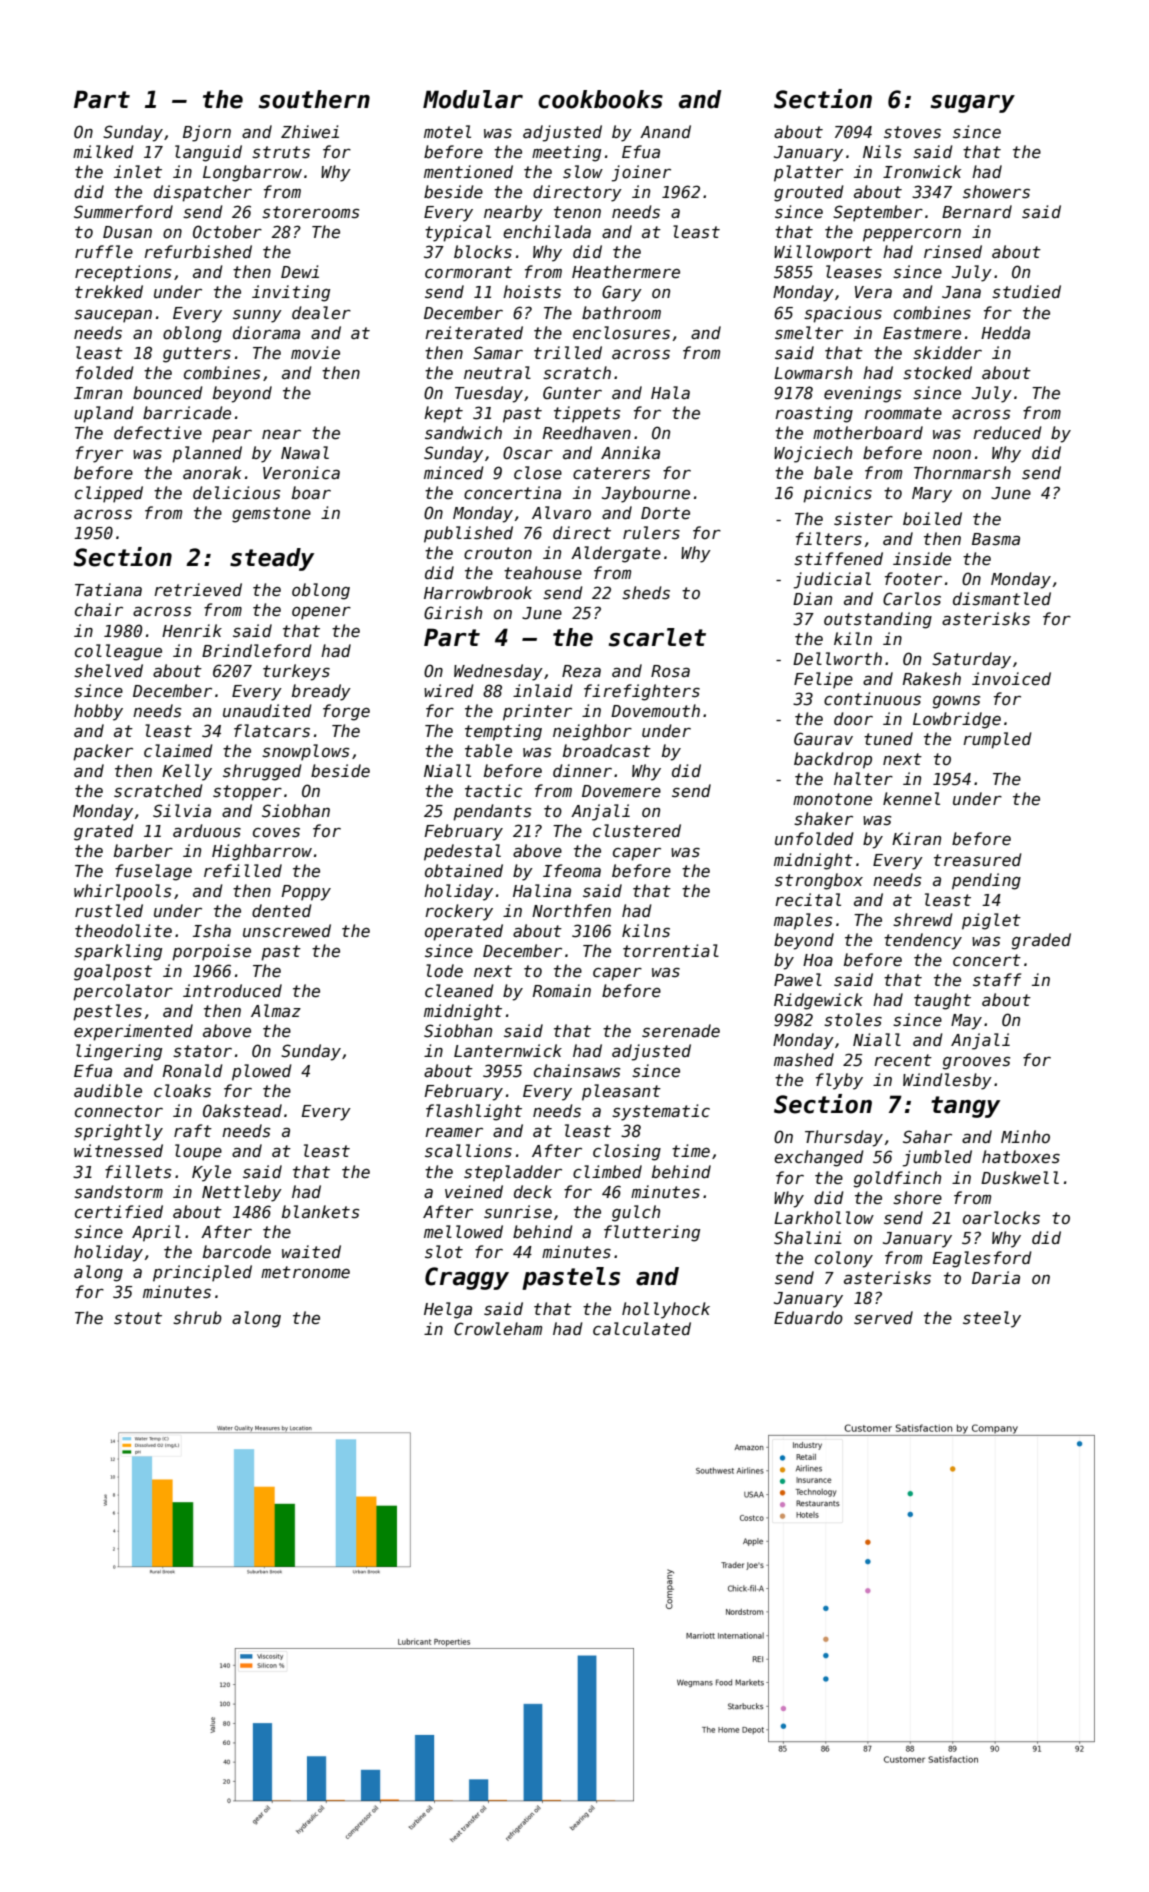  I want to click on clipped, so click(109, 494).
